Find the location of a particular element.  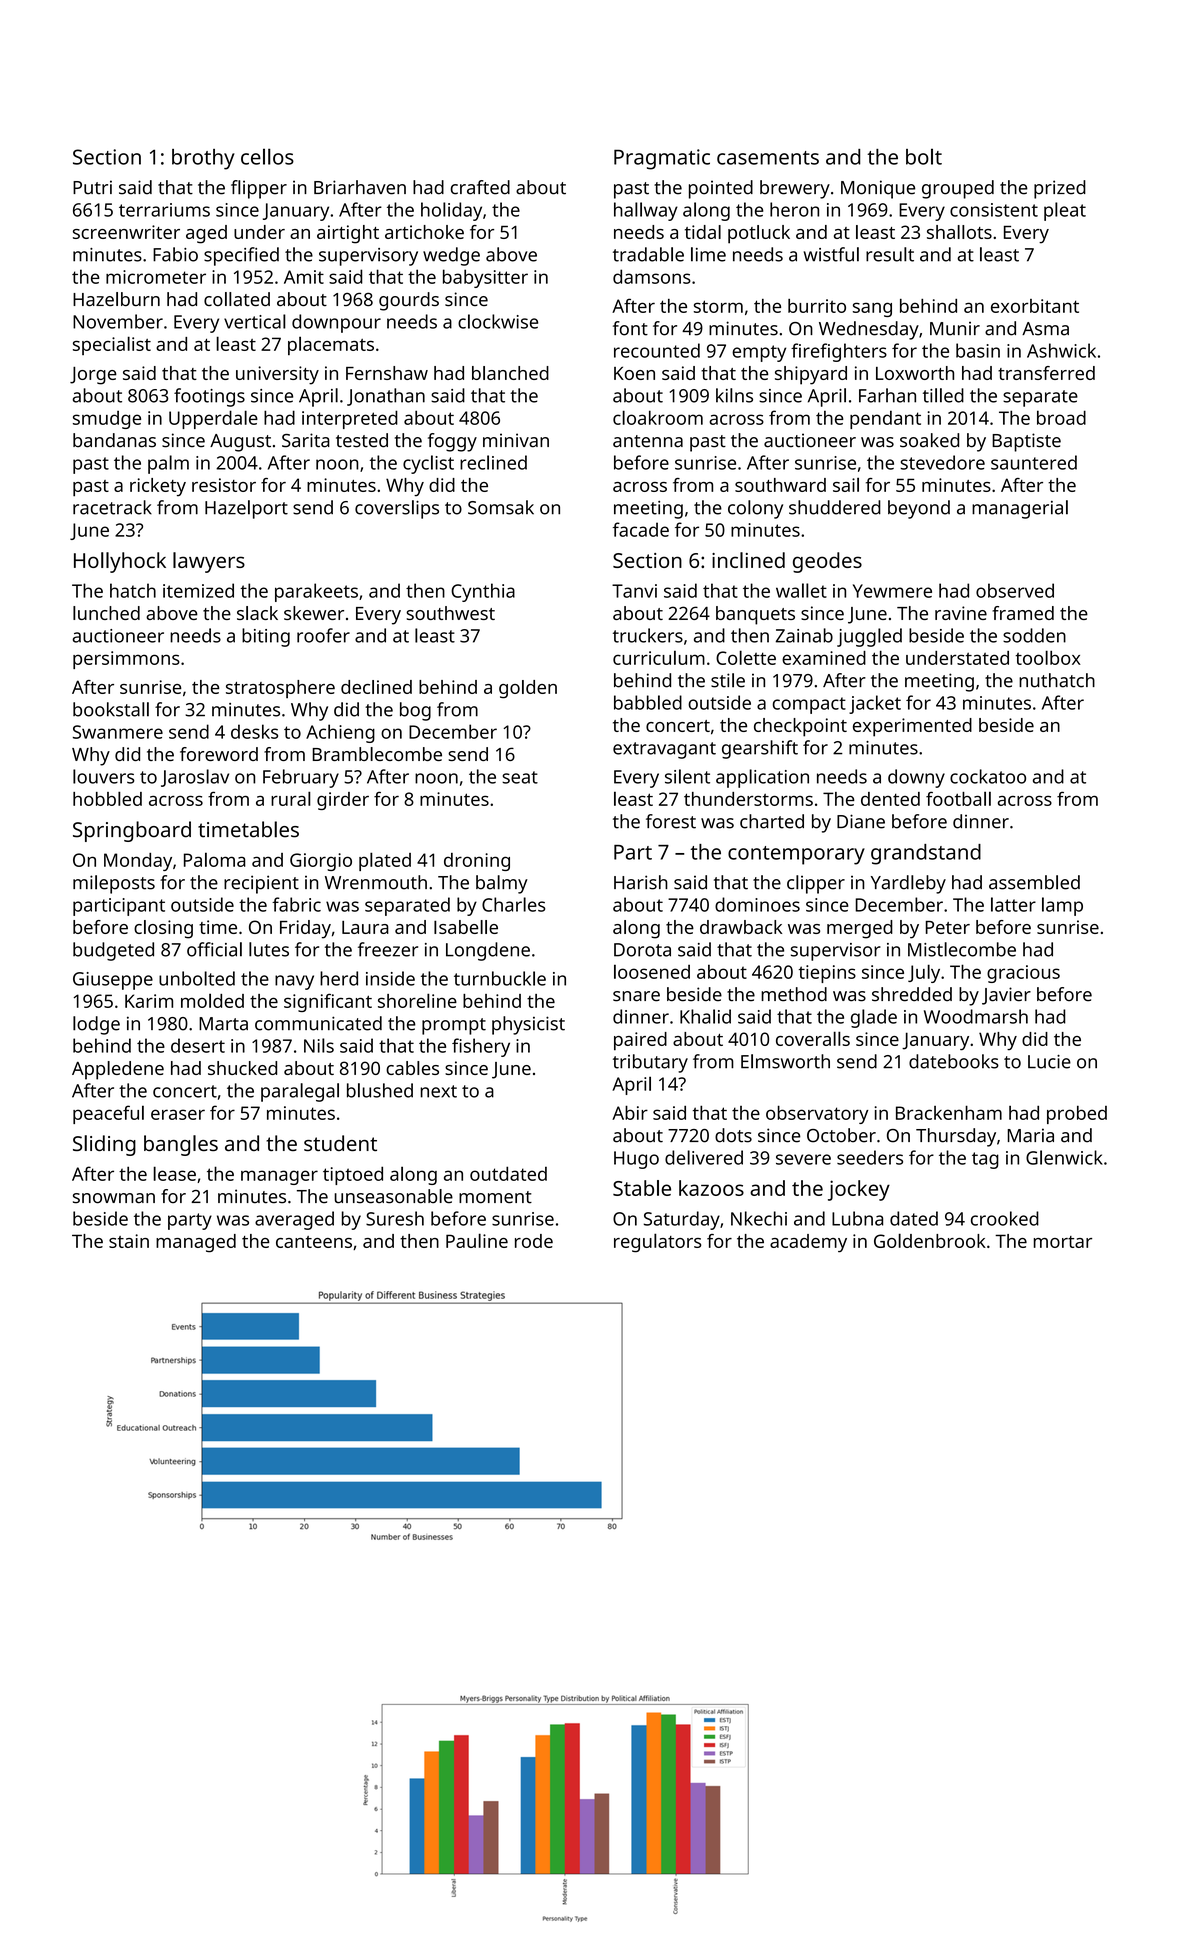

Putri is located at coordinates (92, 187).
